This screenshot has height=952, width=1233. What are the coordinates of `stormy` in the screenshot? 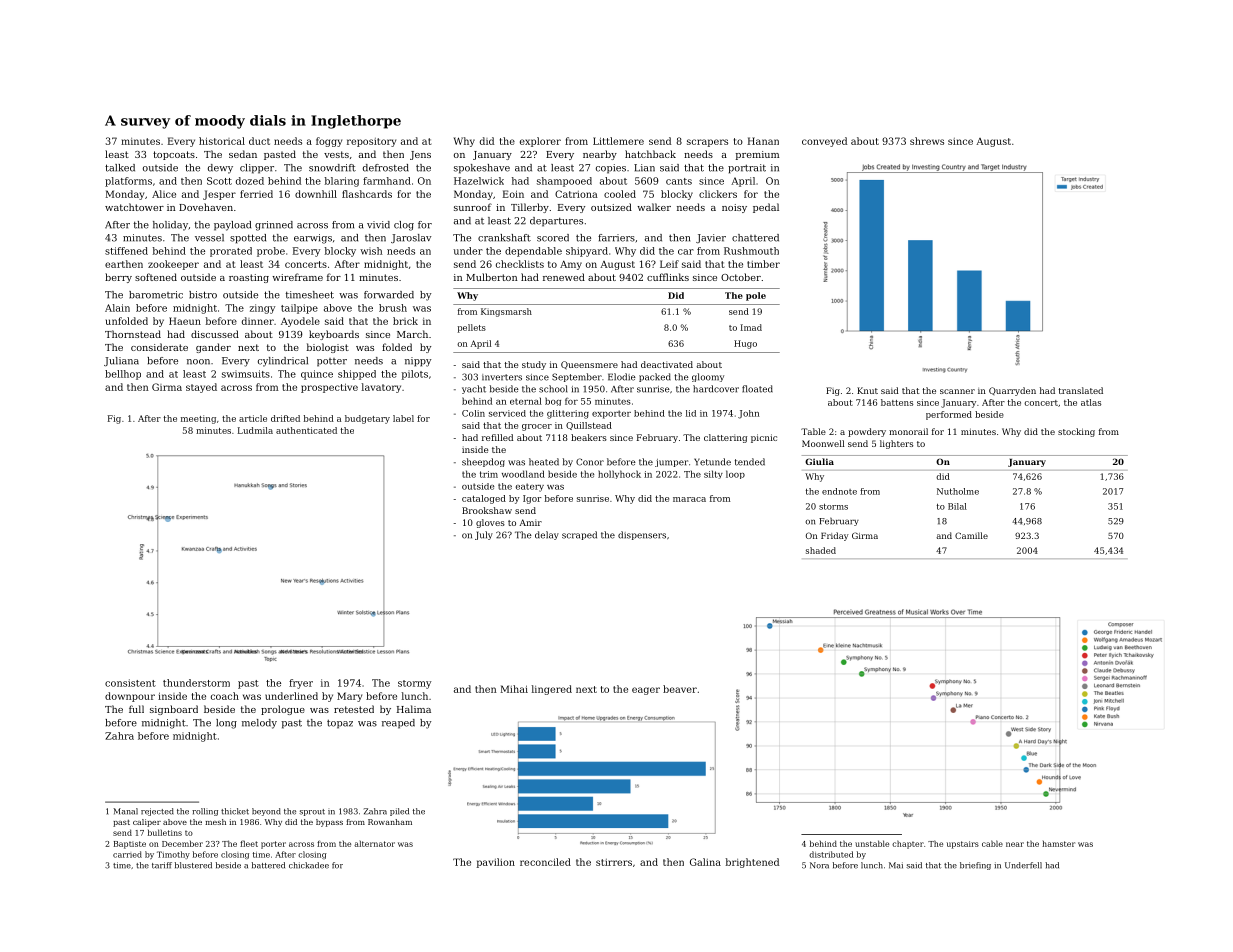 It's located at (414, 684).
